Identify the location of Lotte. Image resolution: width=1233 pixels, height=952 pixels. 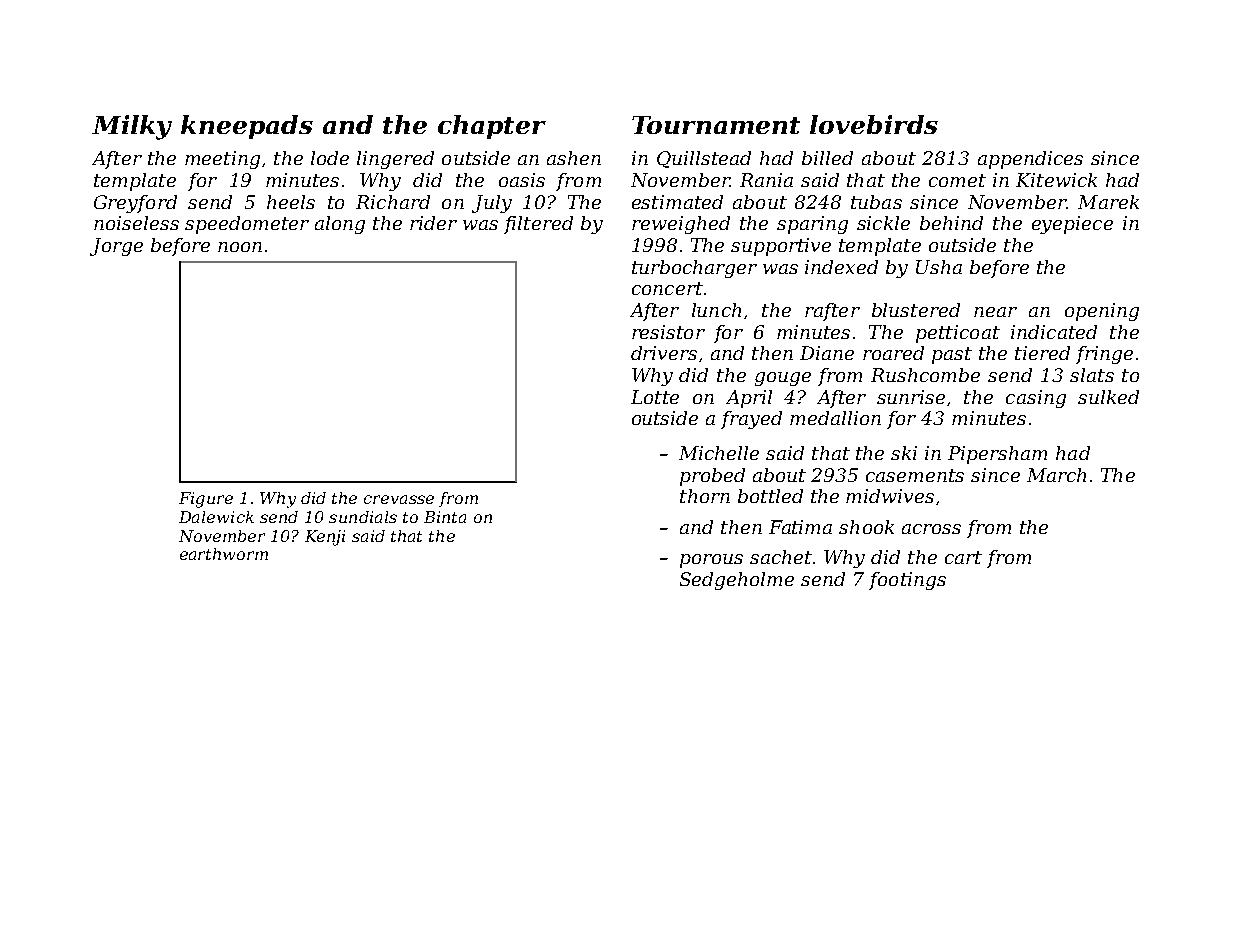
(655, 397).
